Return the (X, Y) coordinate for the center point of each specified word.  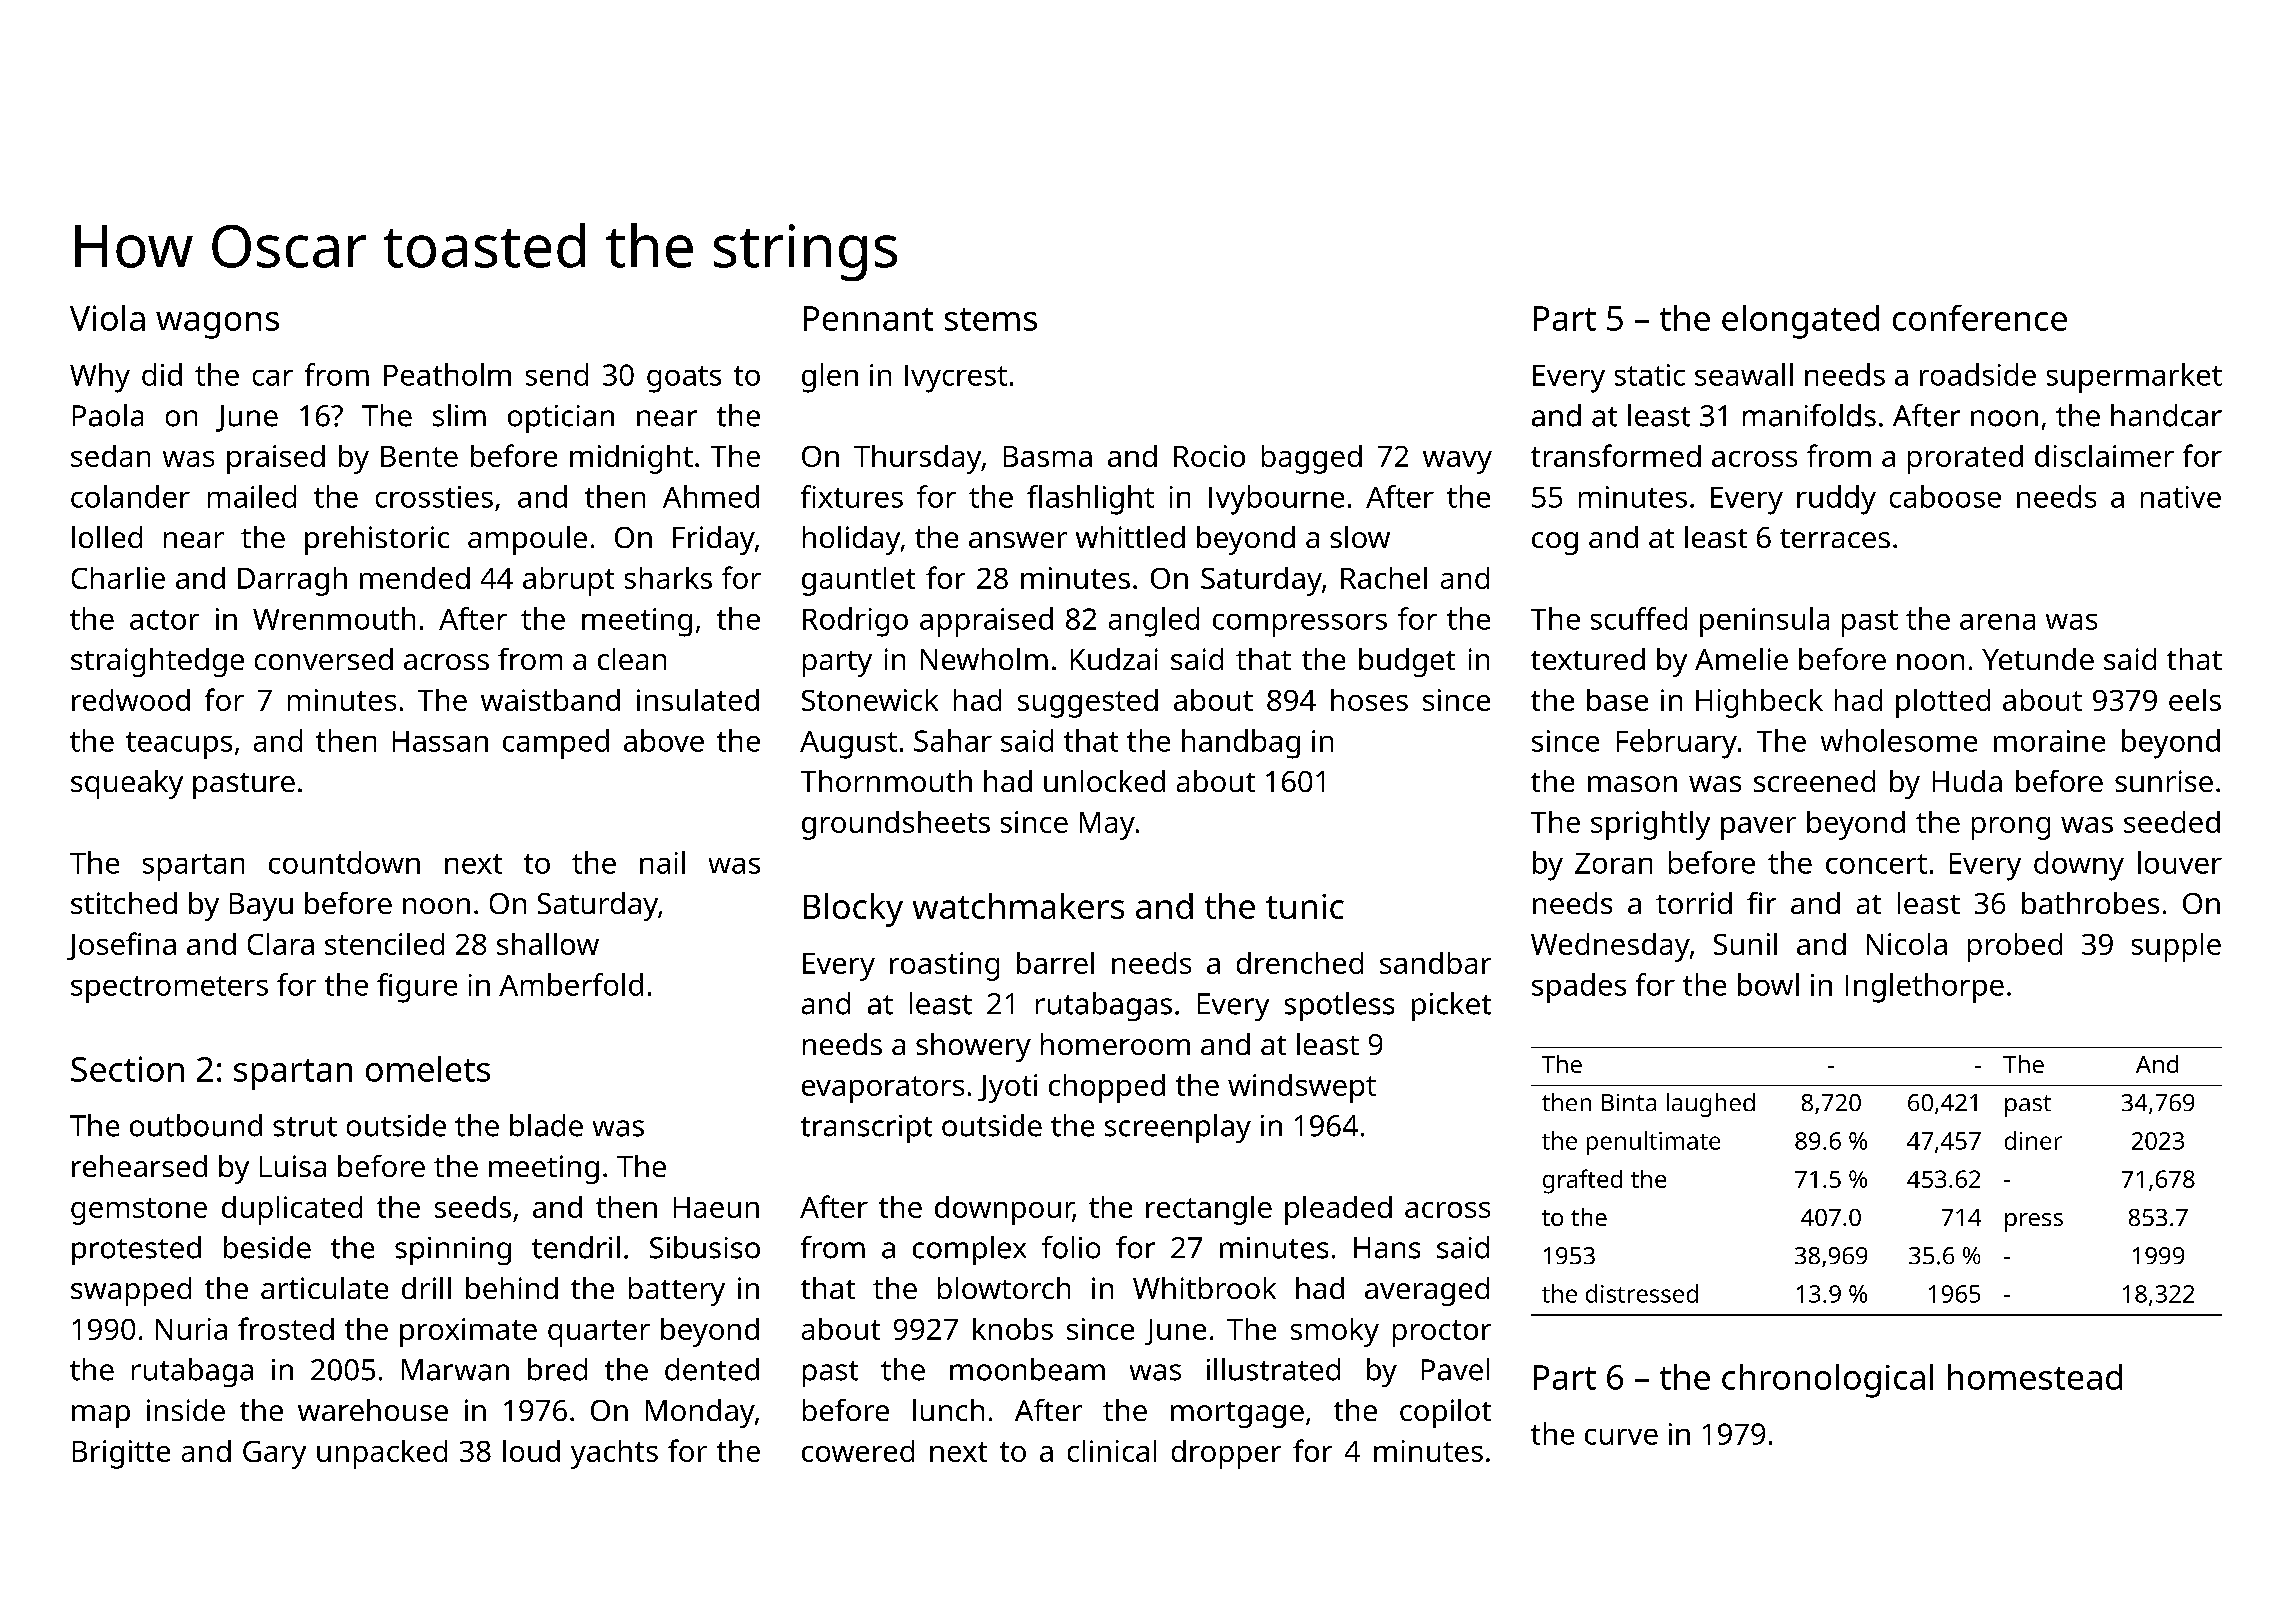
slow (1360, 537)
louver (2180, 862)
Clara (281, 944)
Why (100, 378)
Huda (1967, 781)
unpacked (382, 1454)
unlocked (1104, 781)
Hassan (440, 741)
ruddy (1836, 500)
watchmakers (1018, 906)
